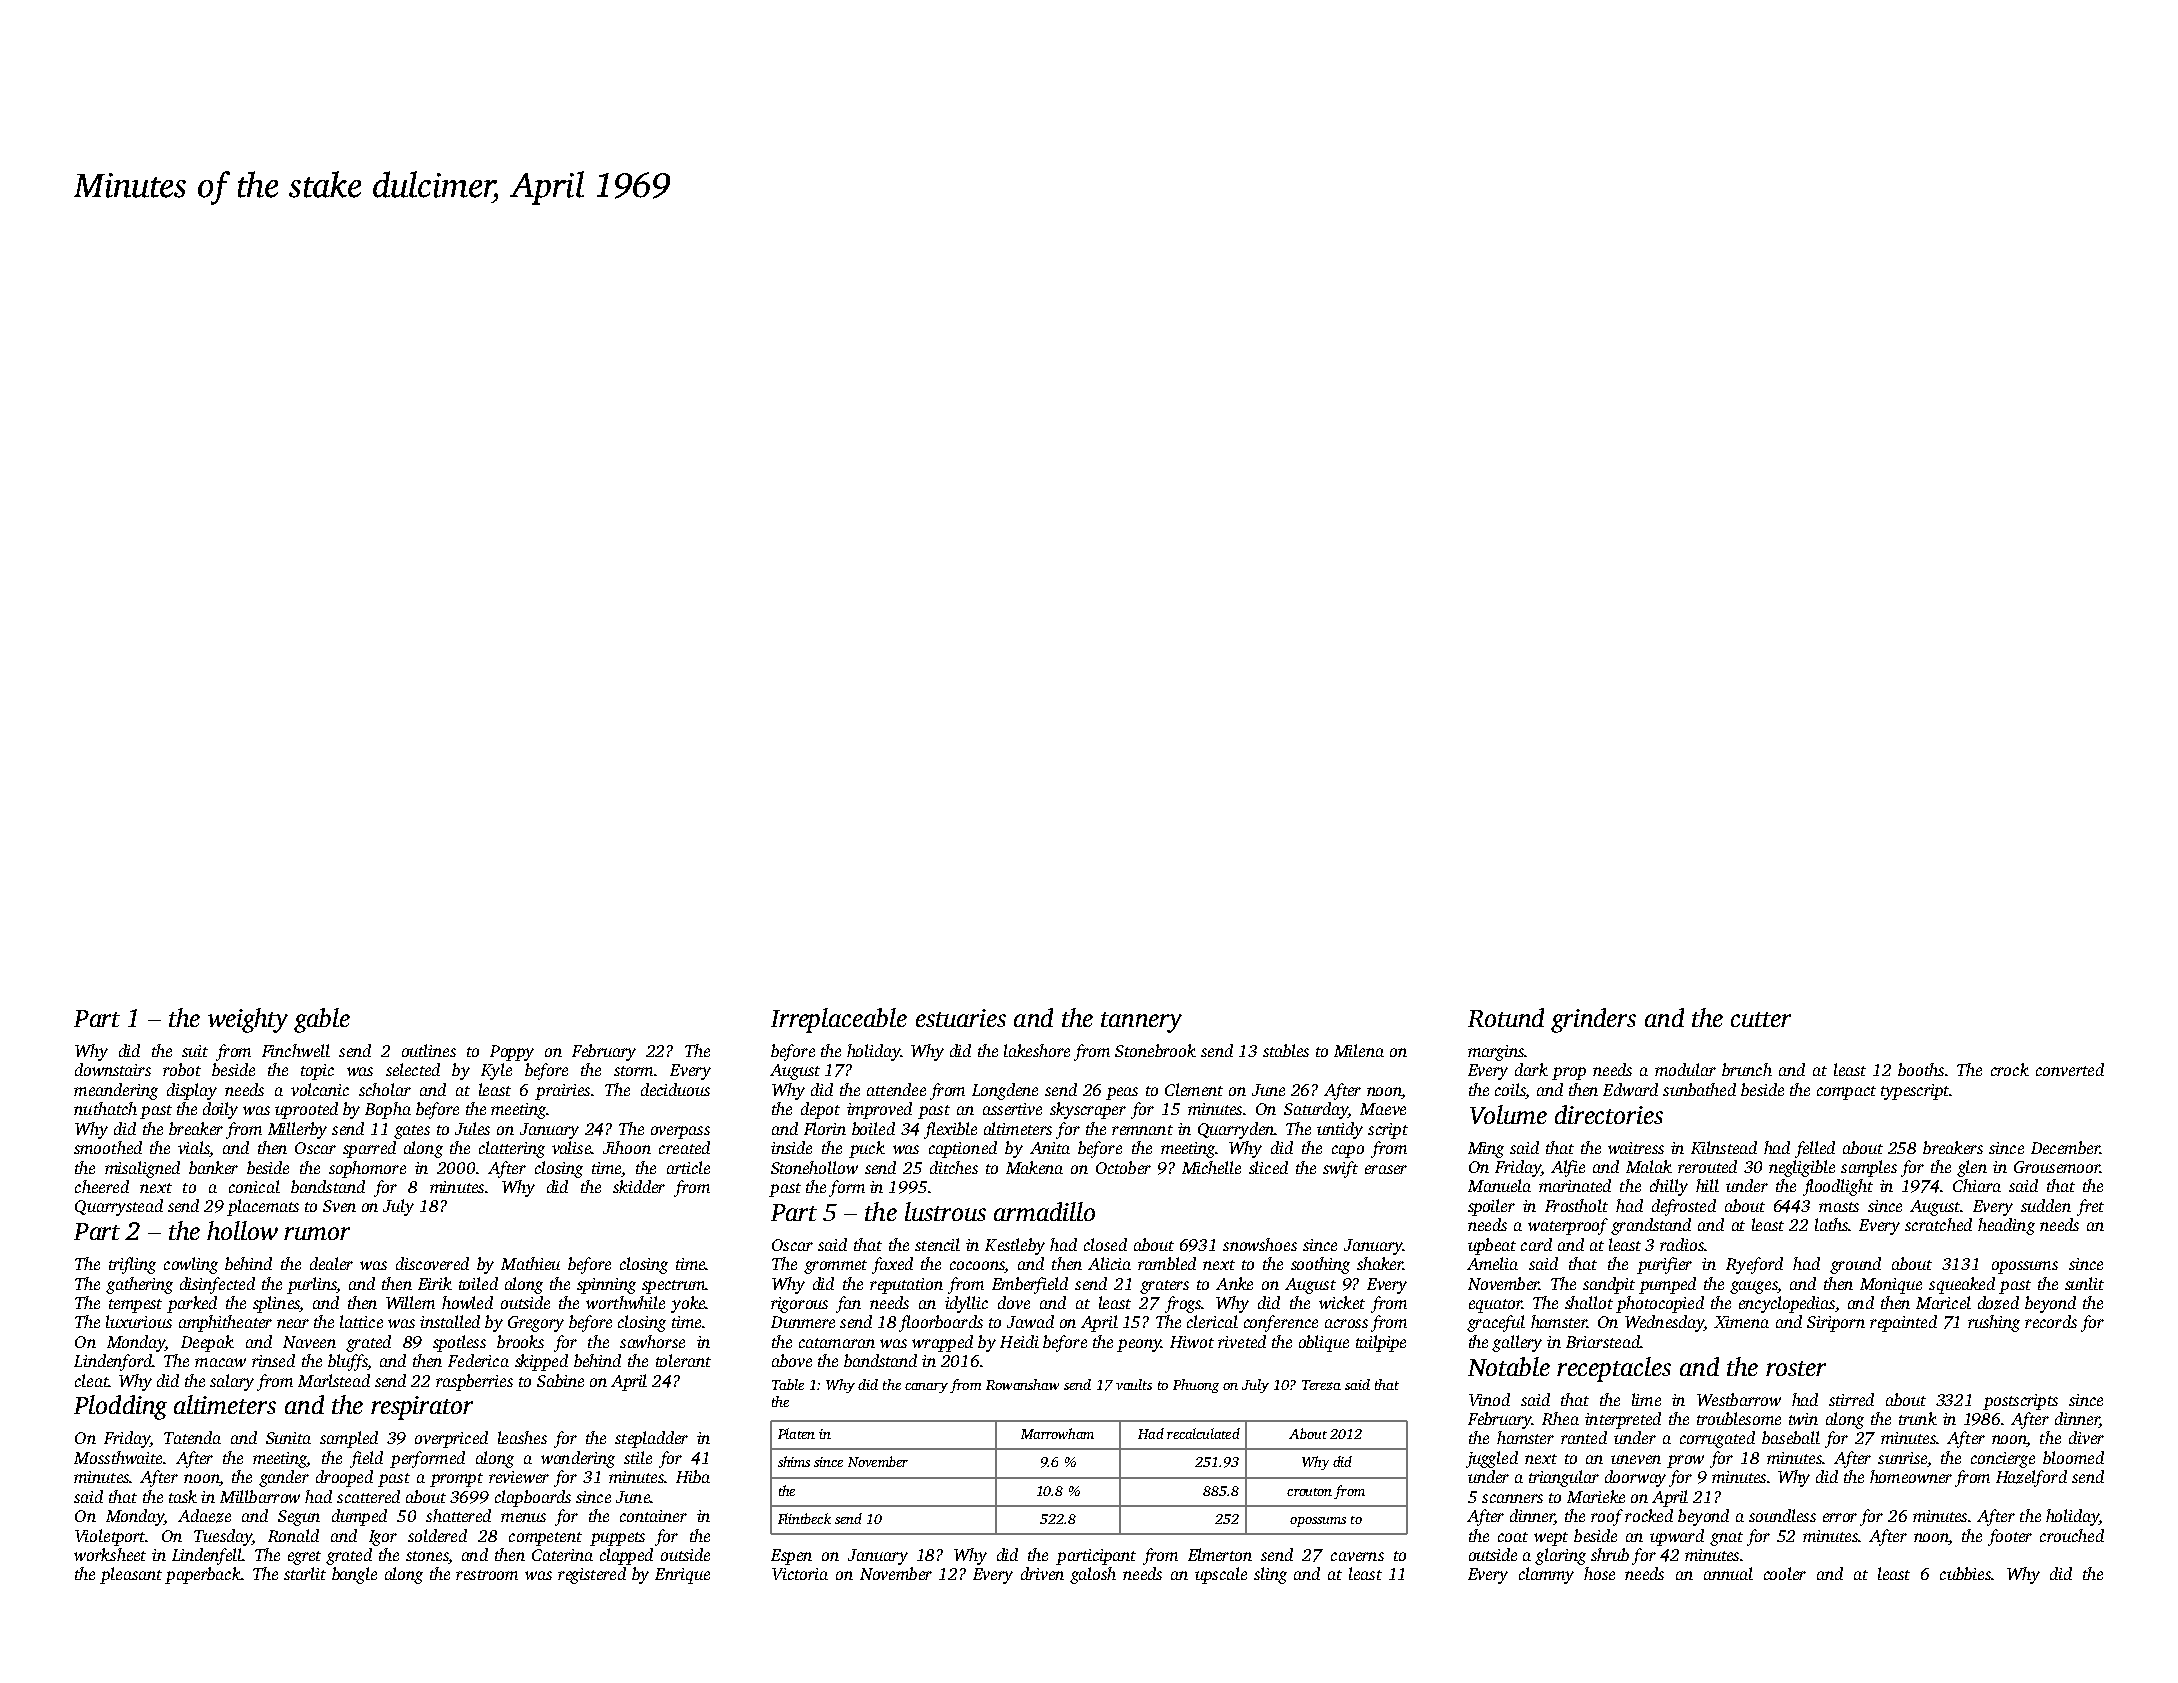 The image size is (2178, 1683). I want to click on felled, so click(1815, 1149).
